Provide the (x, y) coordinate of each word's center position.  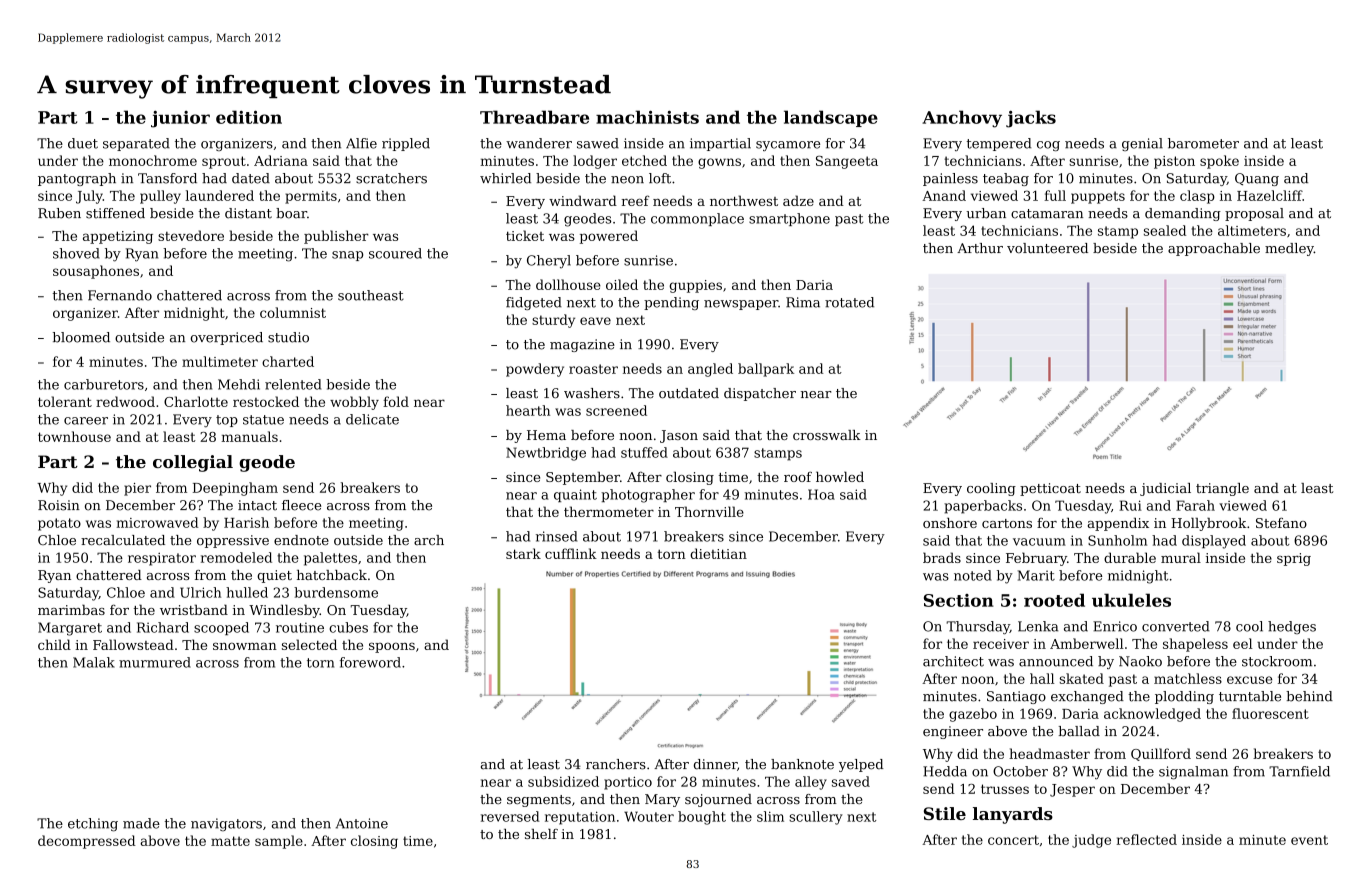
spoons (392, 647)
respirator (162, 559)
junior (180, 119)
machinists (647, 117)
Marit (1036, 575)
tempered (999, 144)
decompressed (87, 842)
